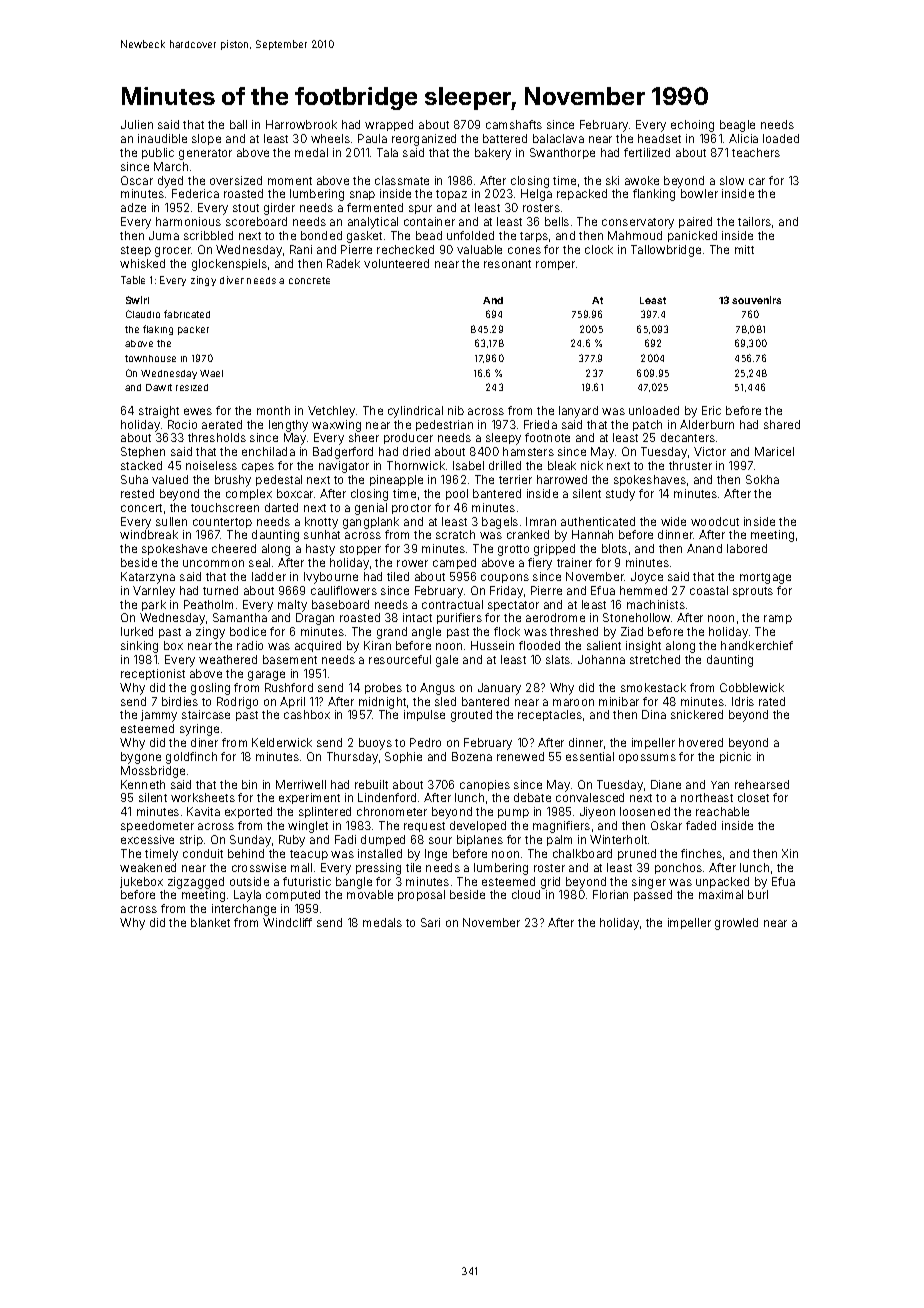 The image size is (924, 1308). Describe the element at coordinates (246, 853) in the page. I see `behind` at that location.
